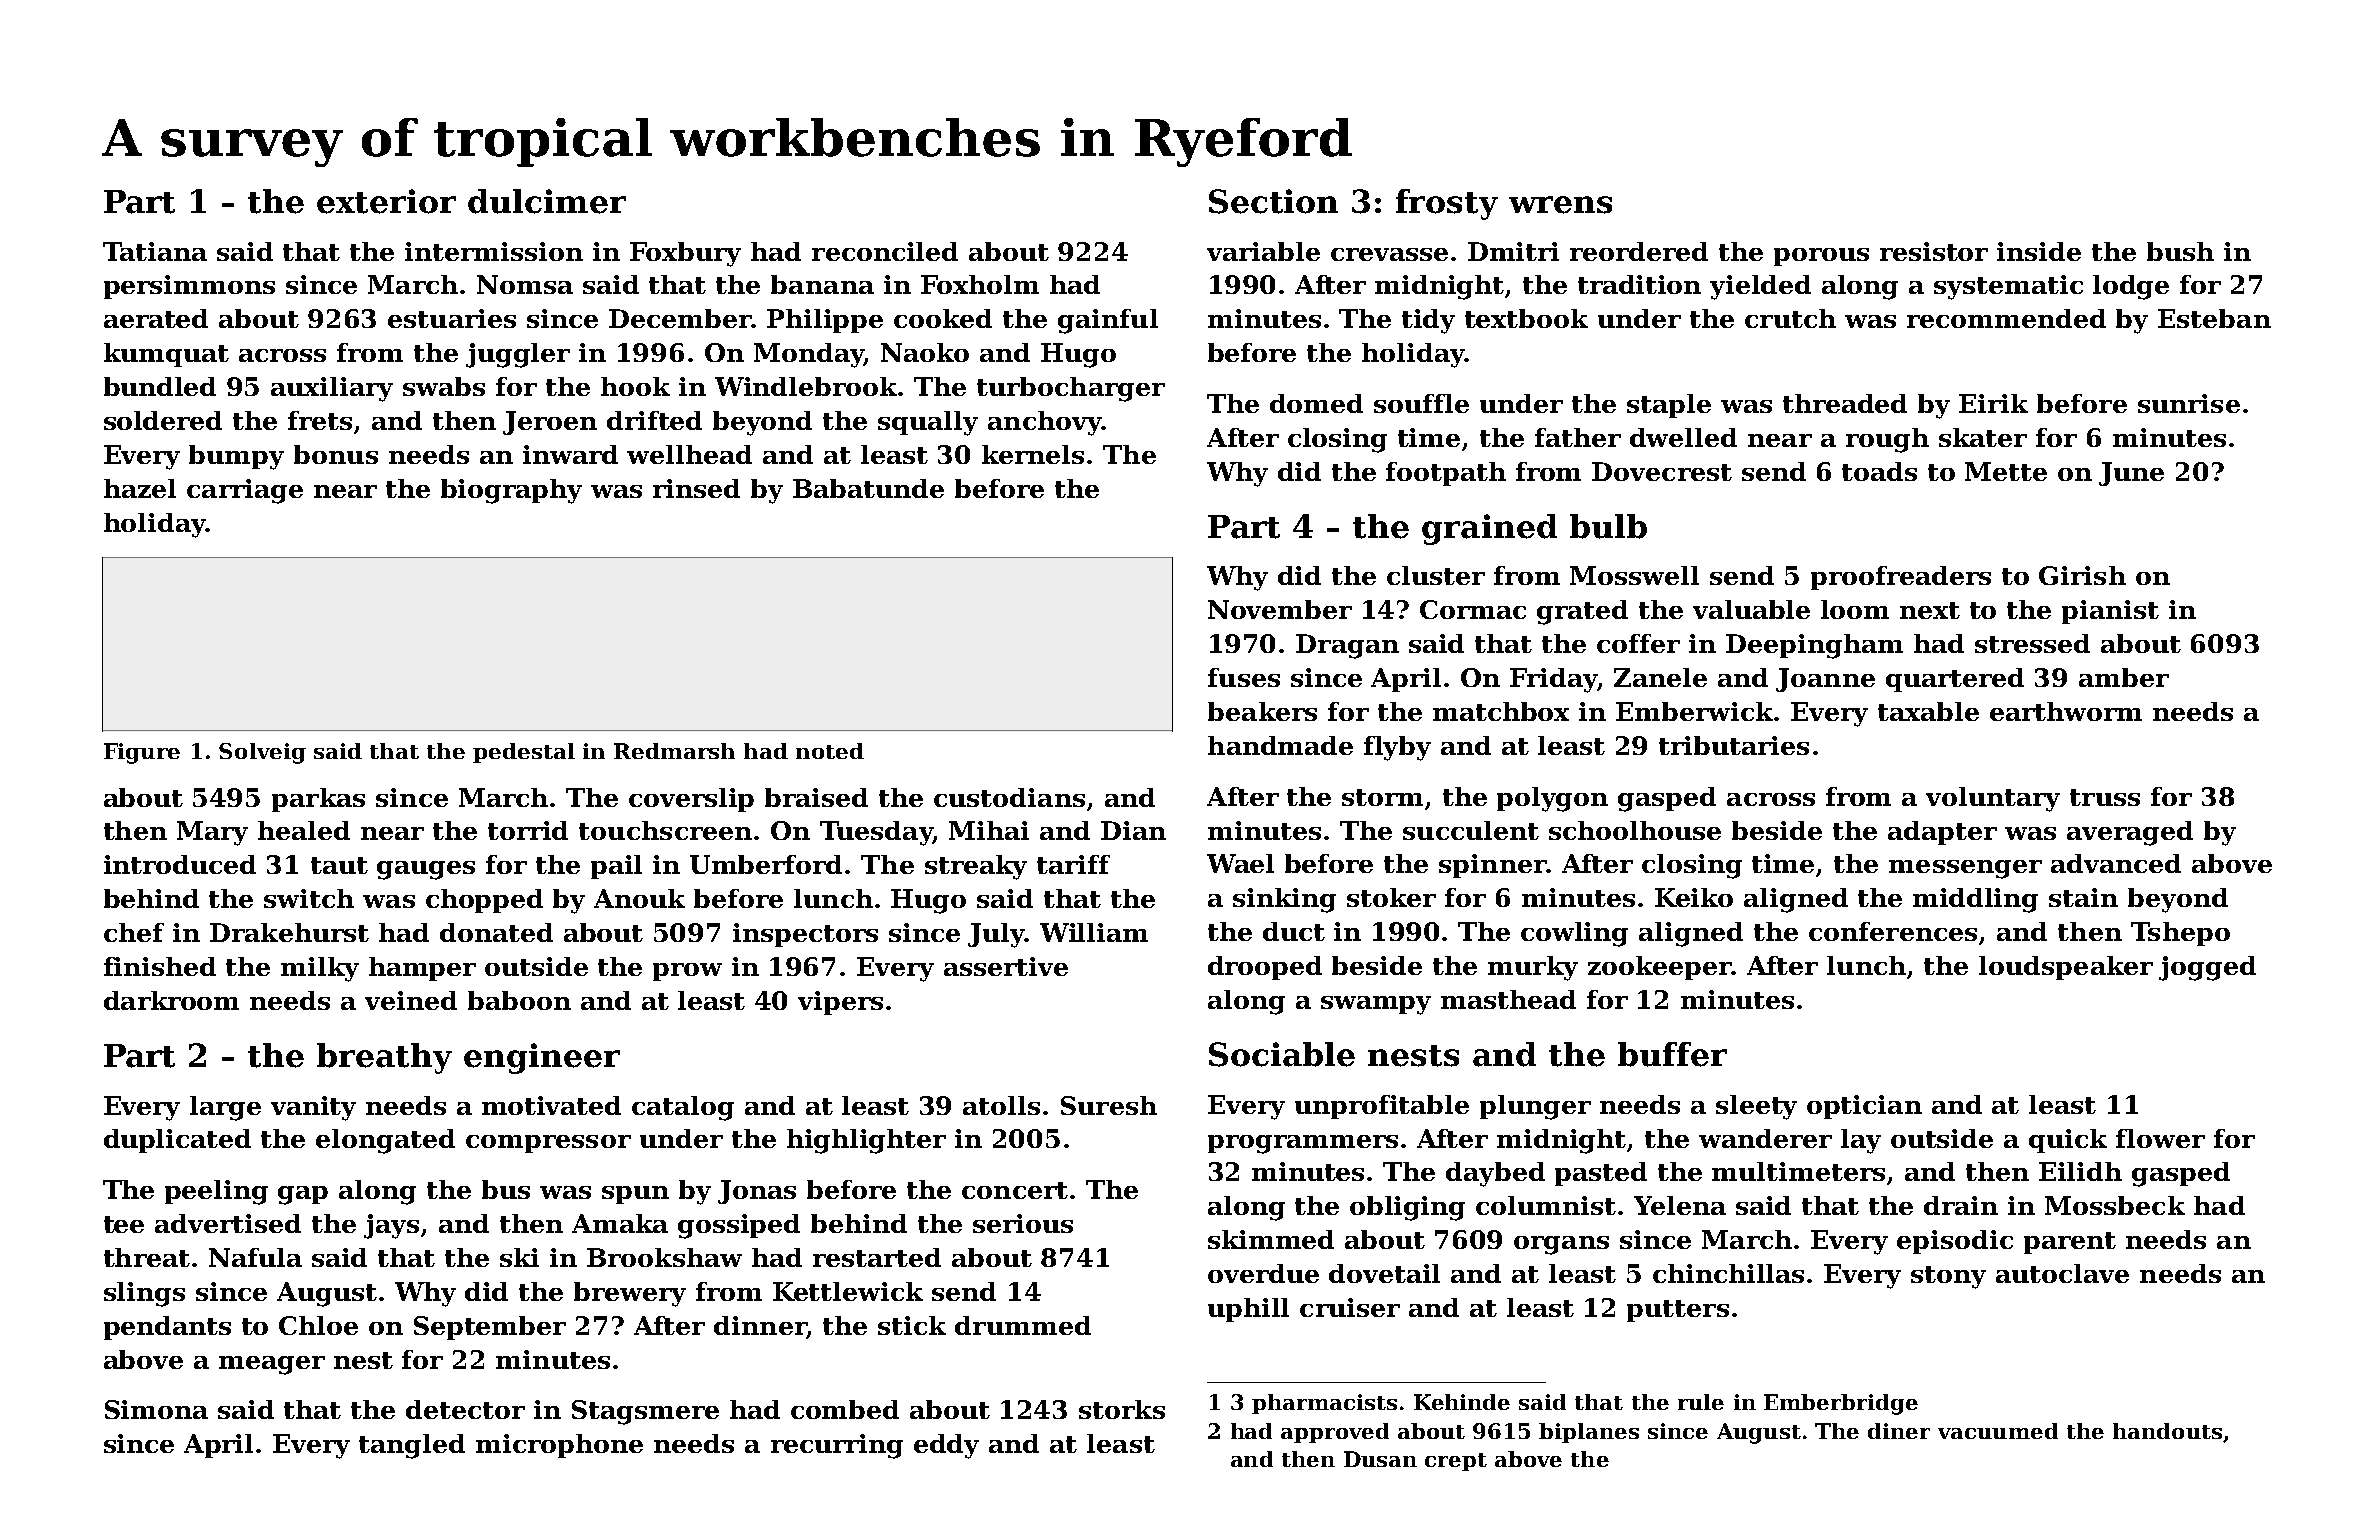  Describe the element at coordinates (1023, 1325) in the screenshot. I see `drummed` at that location.
